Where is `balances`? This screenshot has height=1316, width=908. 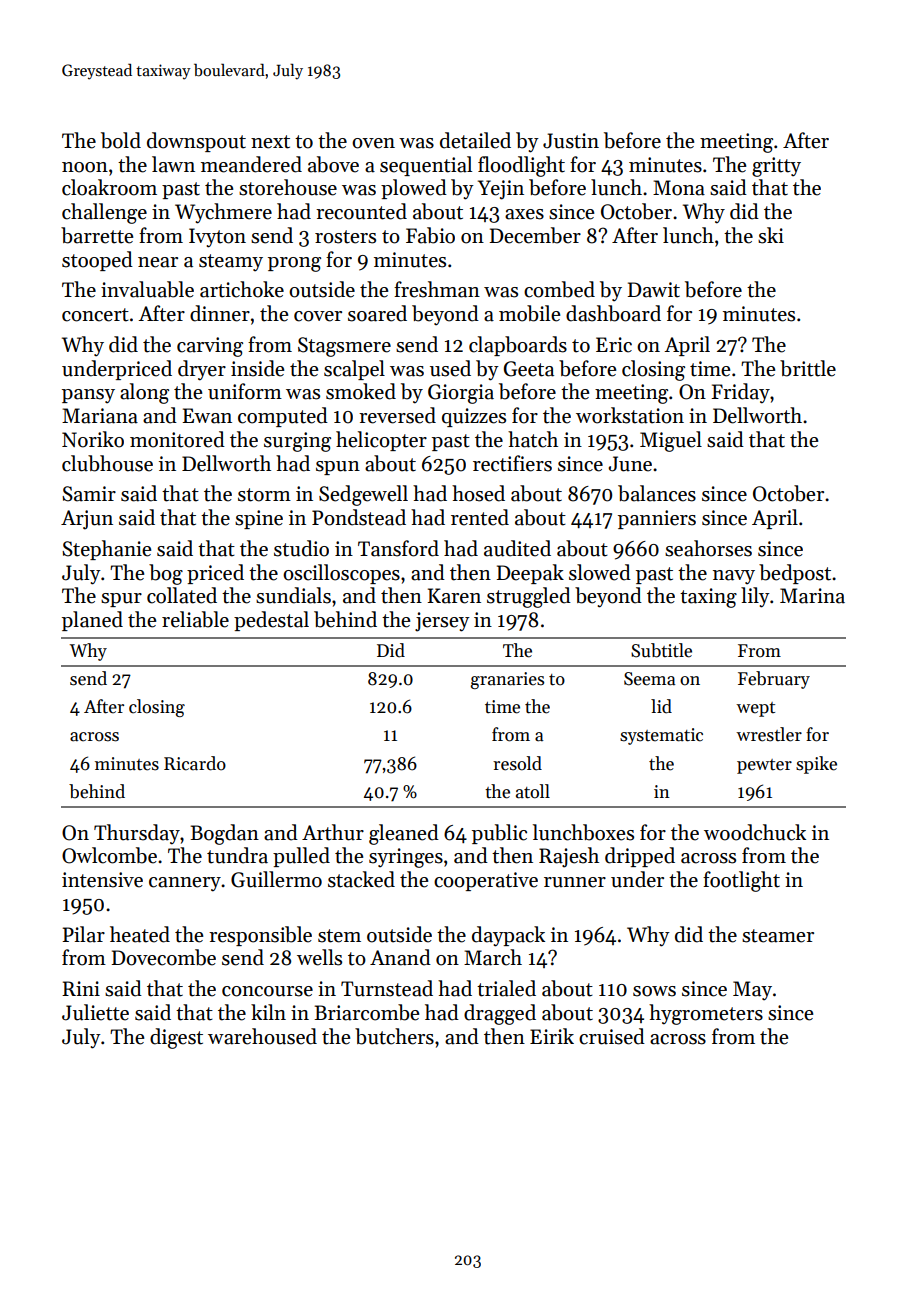
balances is located at coordinates (657, 493).
